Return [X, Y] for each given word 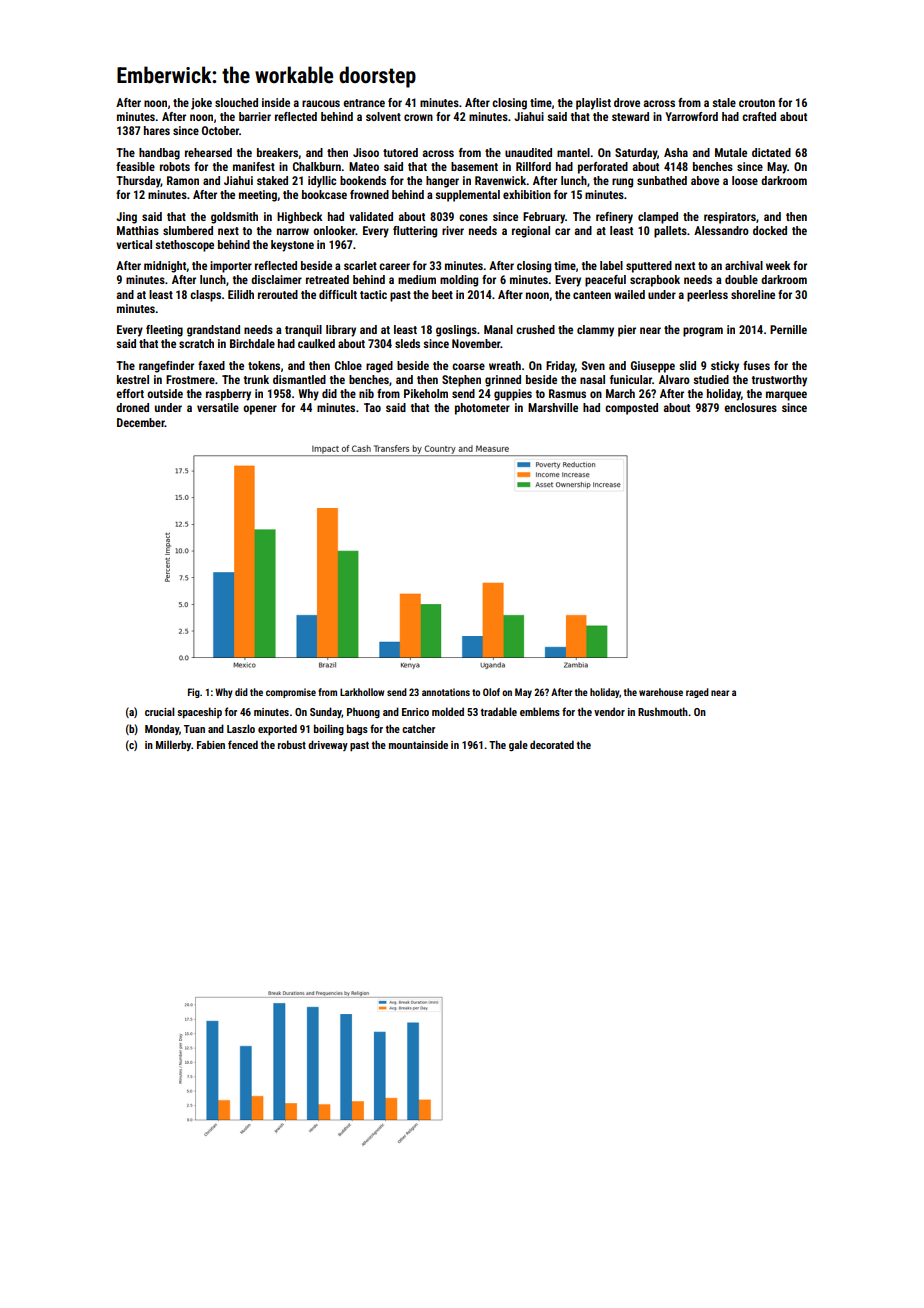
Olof [491, 692]
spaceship [199, 713]
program [703, 332]
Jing [126, 218]
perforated [603, 168]
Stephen [461, 381]
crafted [759, 116]
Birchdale [252, 343]
